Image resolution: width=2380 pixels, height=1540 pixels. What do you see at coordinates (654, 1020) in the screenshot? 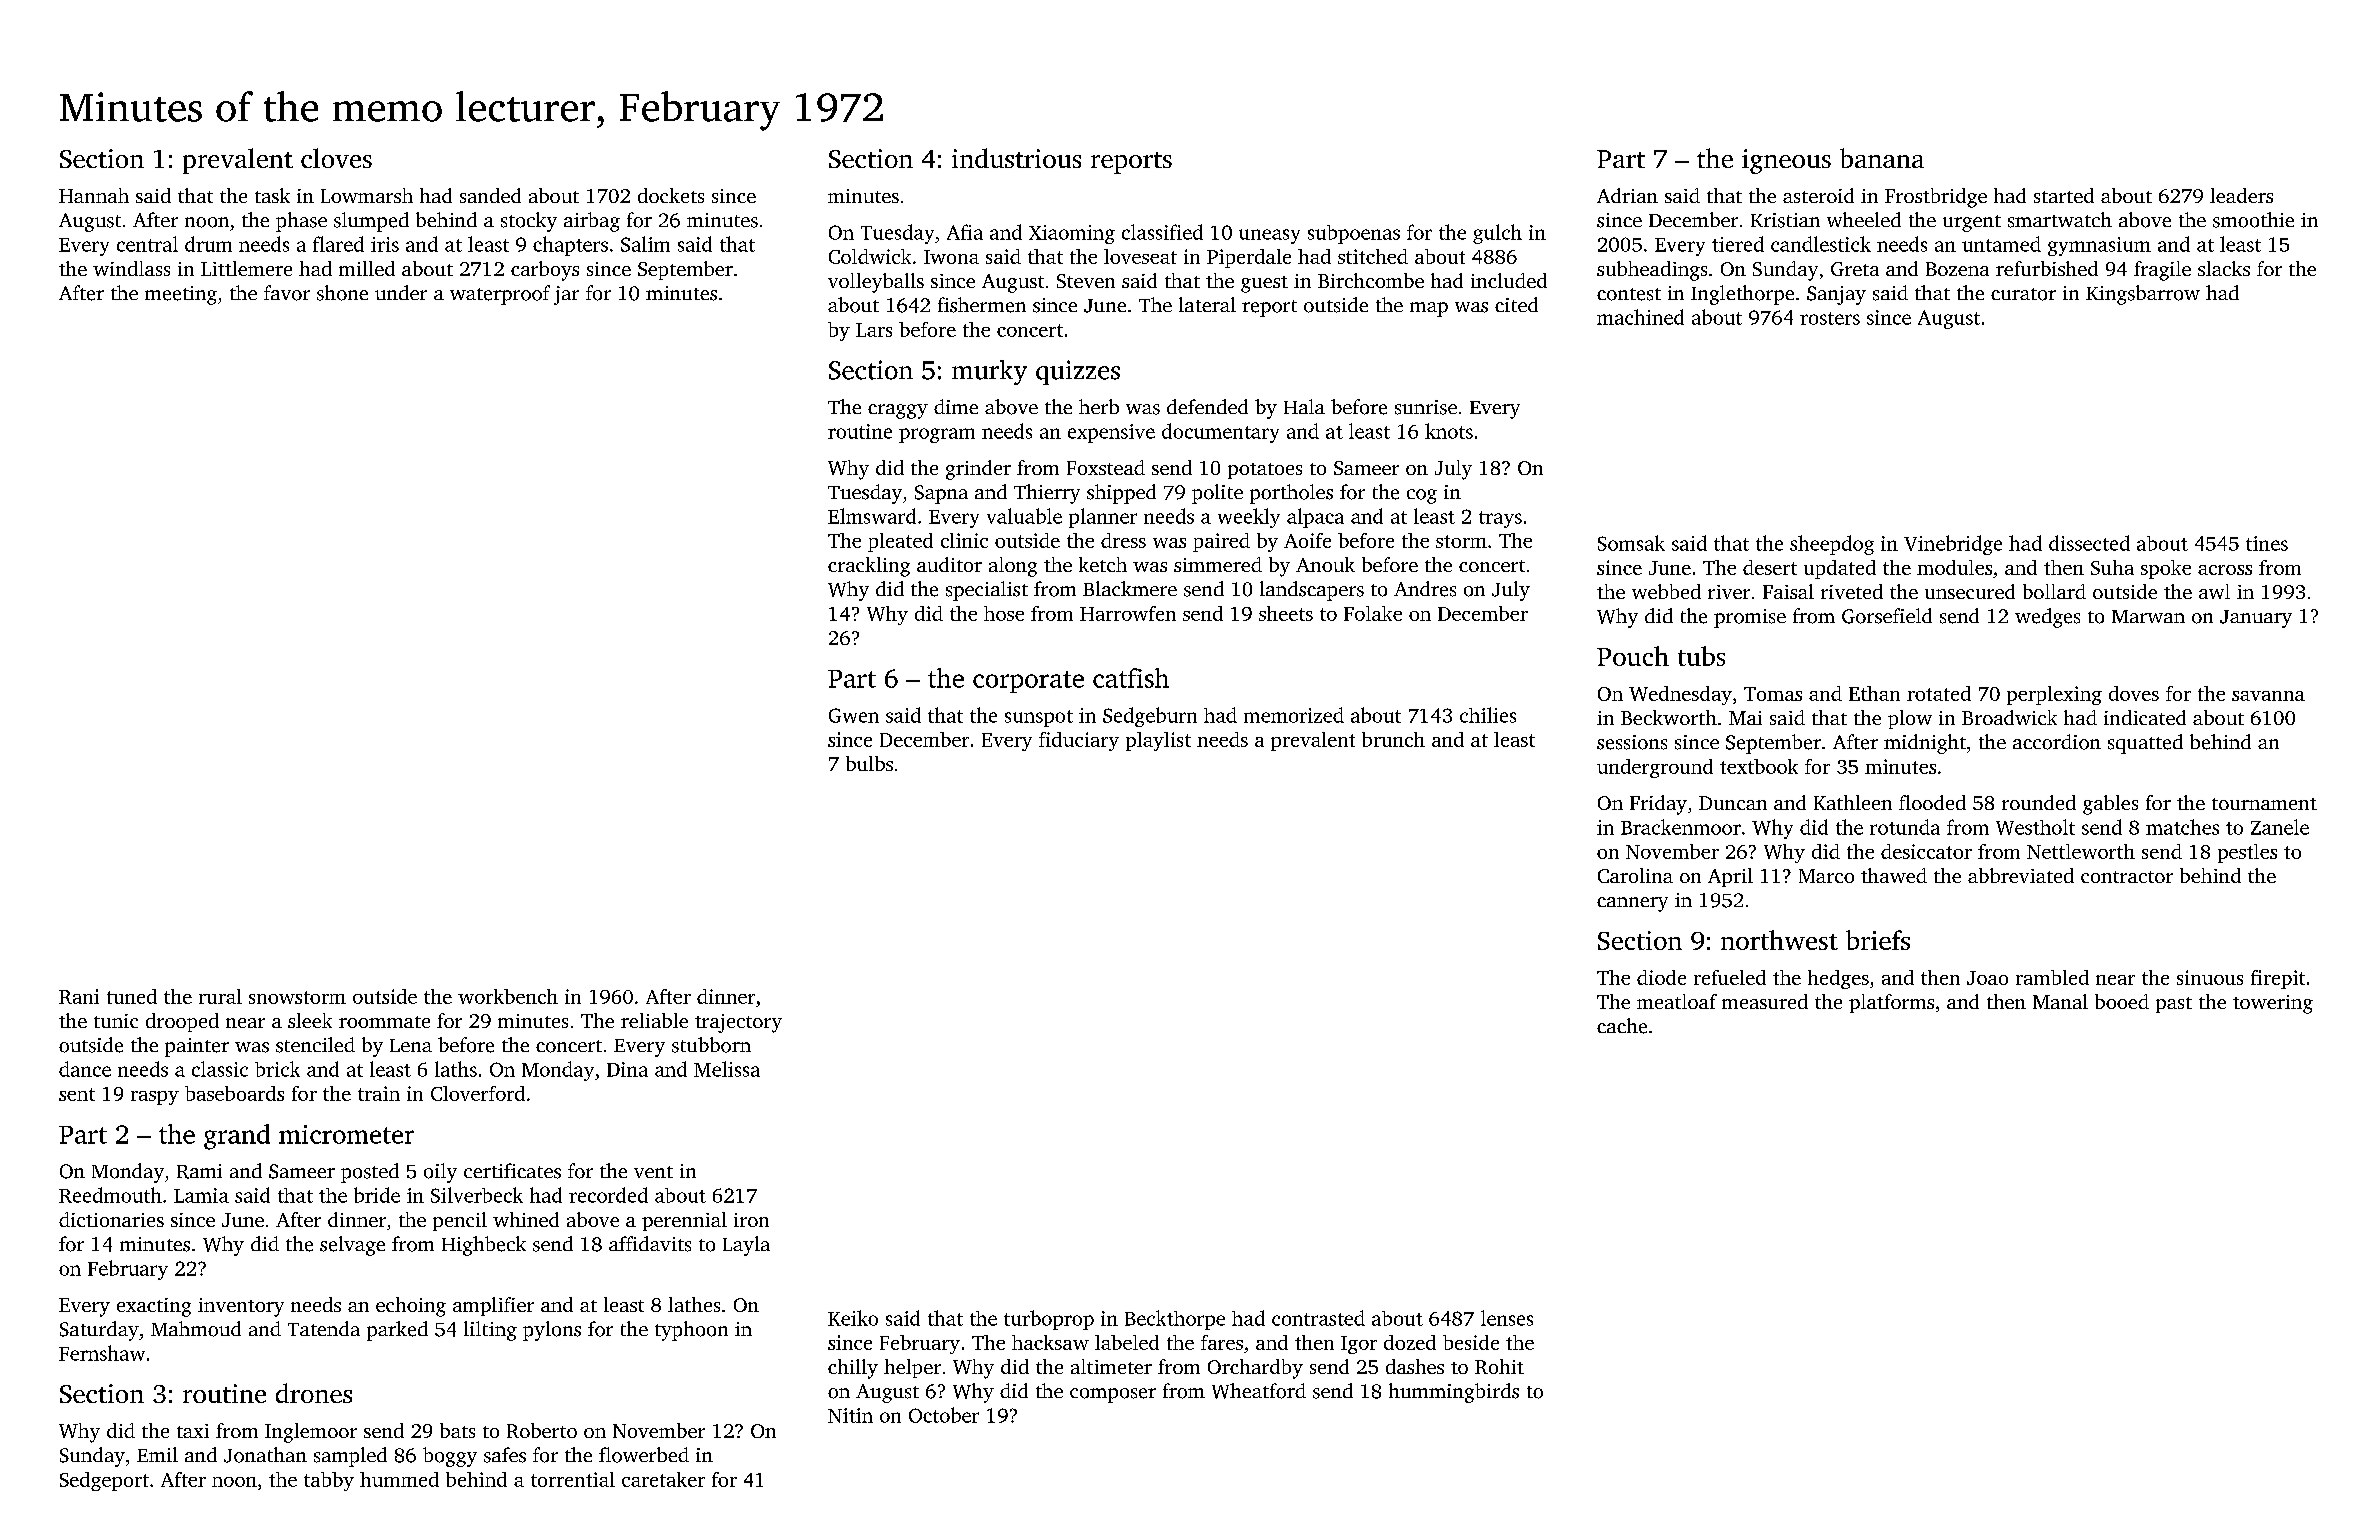
I see `reliable` at bounding box center [654, 1020].
